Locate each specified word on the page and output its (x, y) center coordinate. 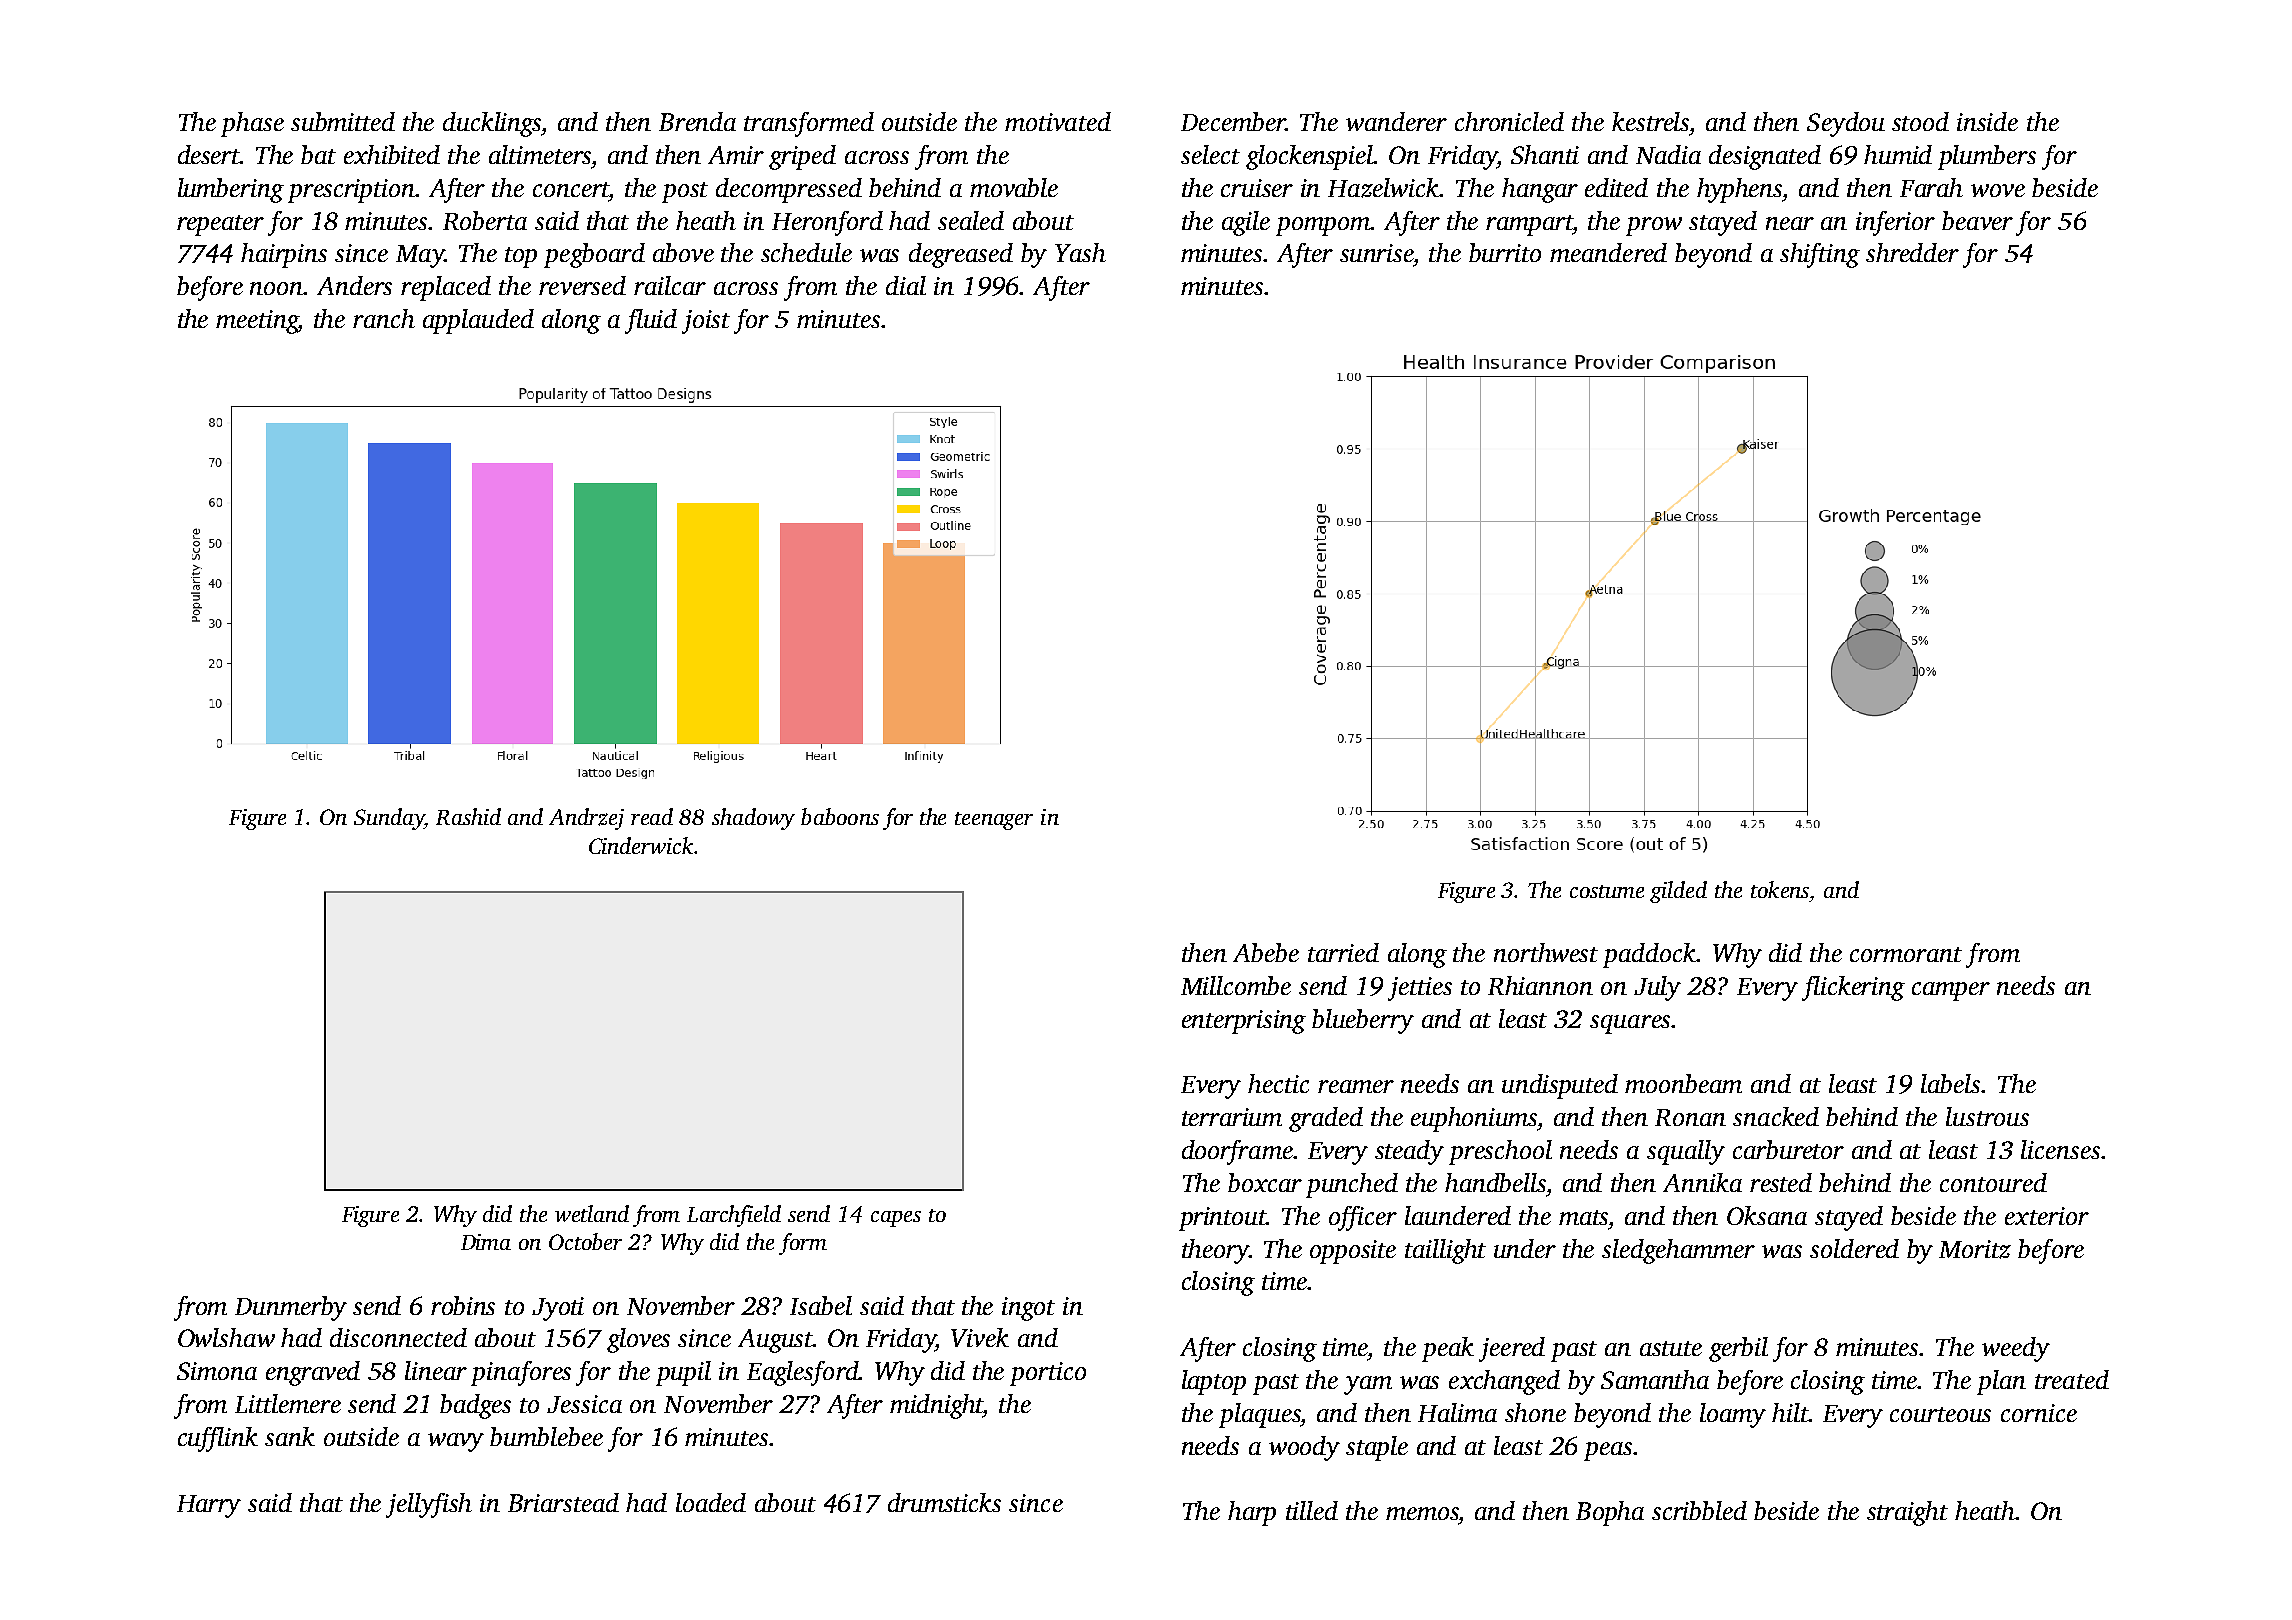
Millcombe (1236, 985)
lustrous (1987, 1116)
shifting (1820, 255)
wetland (592, 1213)
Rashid (468, 816)
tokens (1780, 889)
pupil (683, 1373)
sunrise (1377, 253)
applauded (478, 321)
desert (209, 154)
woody (1304, 1448)
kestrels (1650, 121)
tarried (1343, 952)
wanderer (1396, 121)
